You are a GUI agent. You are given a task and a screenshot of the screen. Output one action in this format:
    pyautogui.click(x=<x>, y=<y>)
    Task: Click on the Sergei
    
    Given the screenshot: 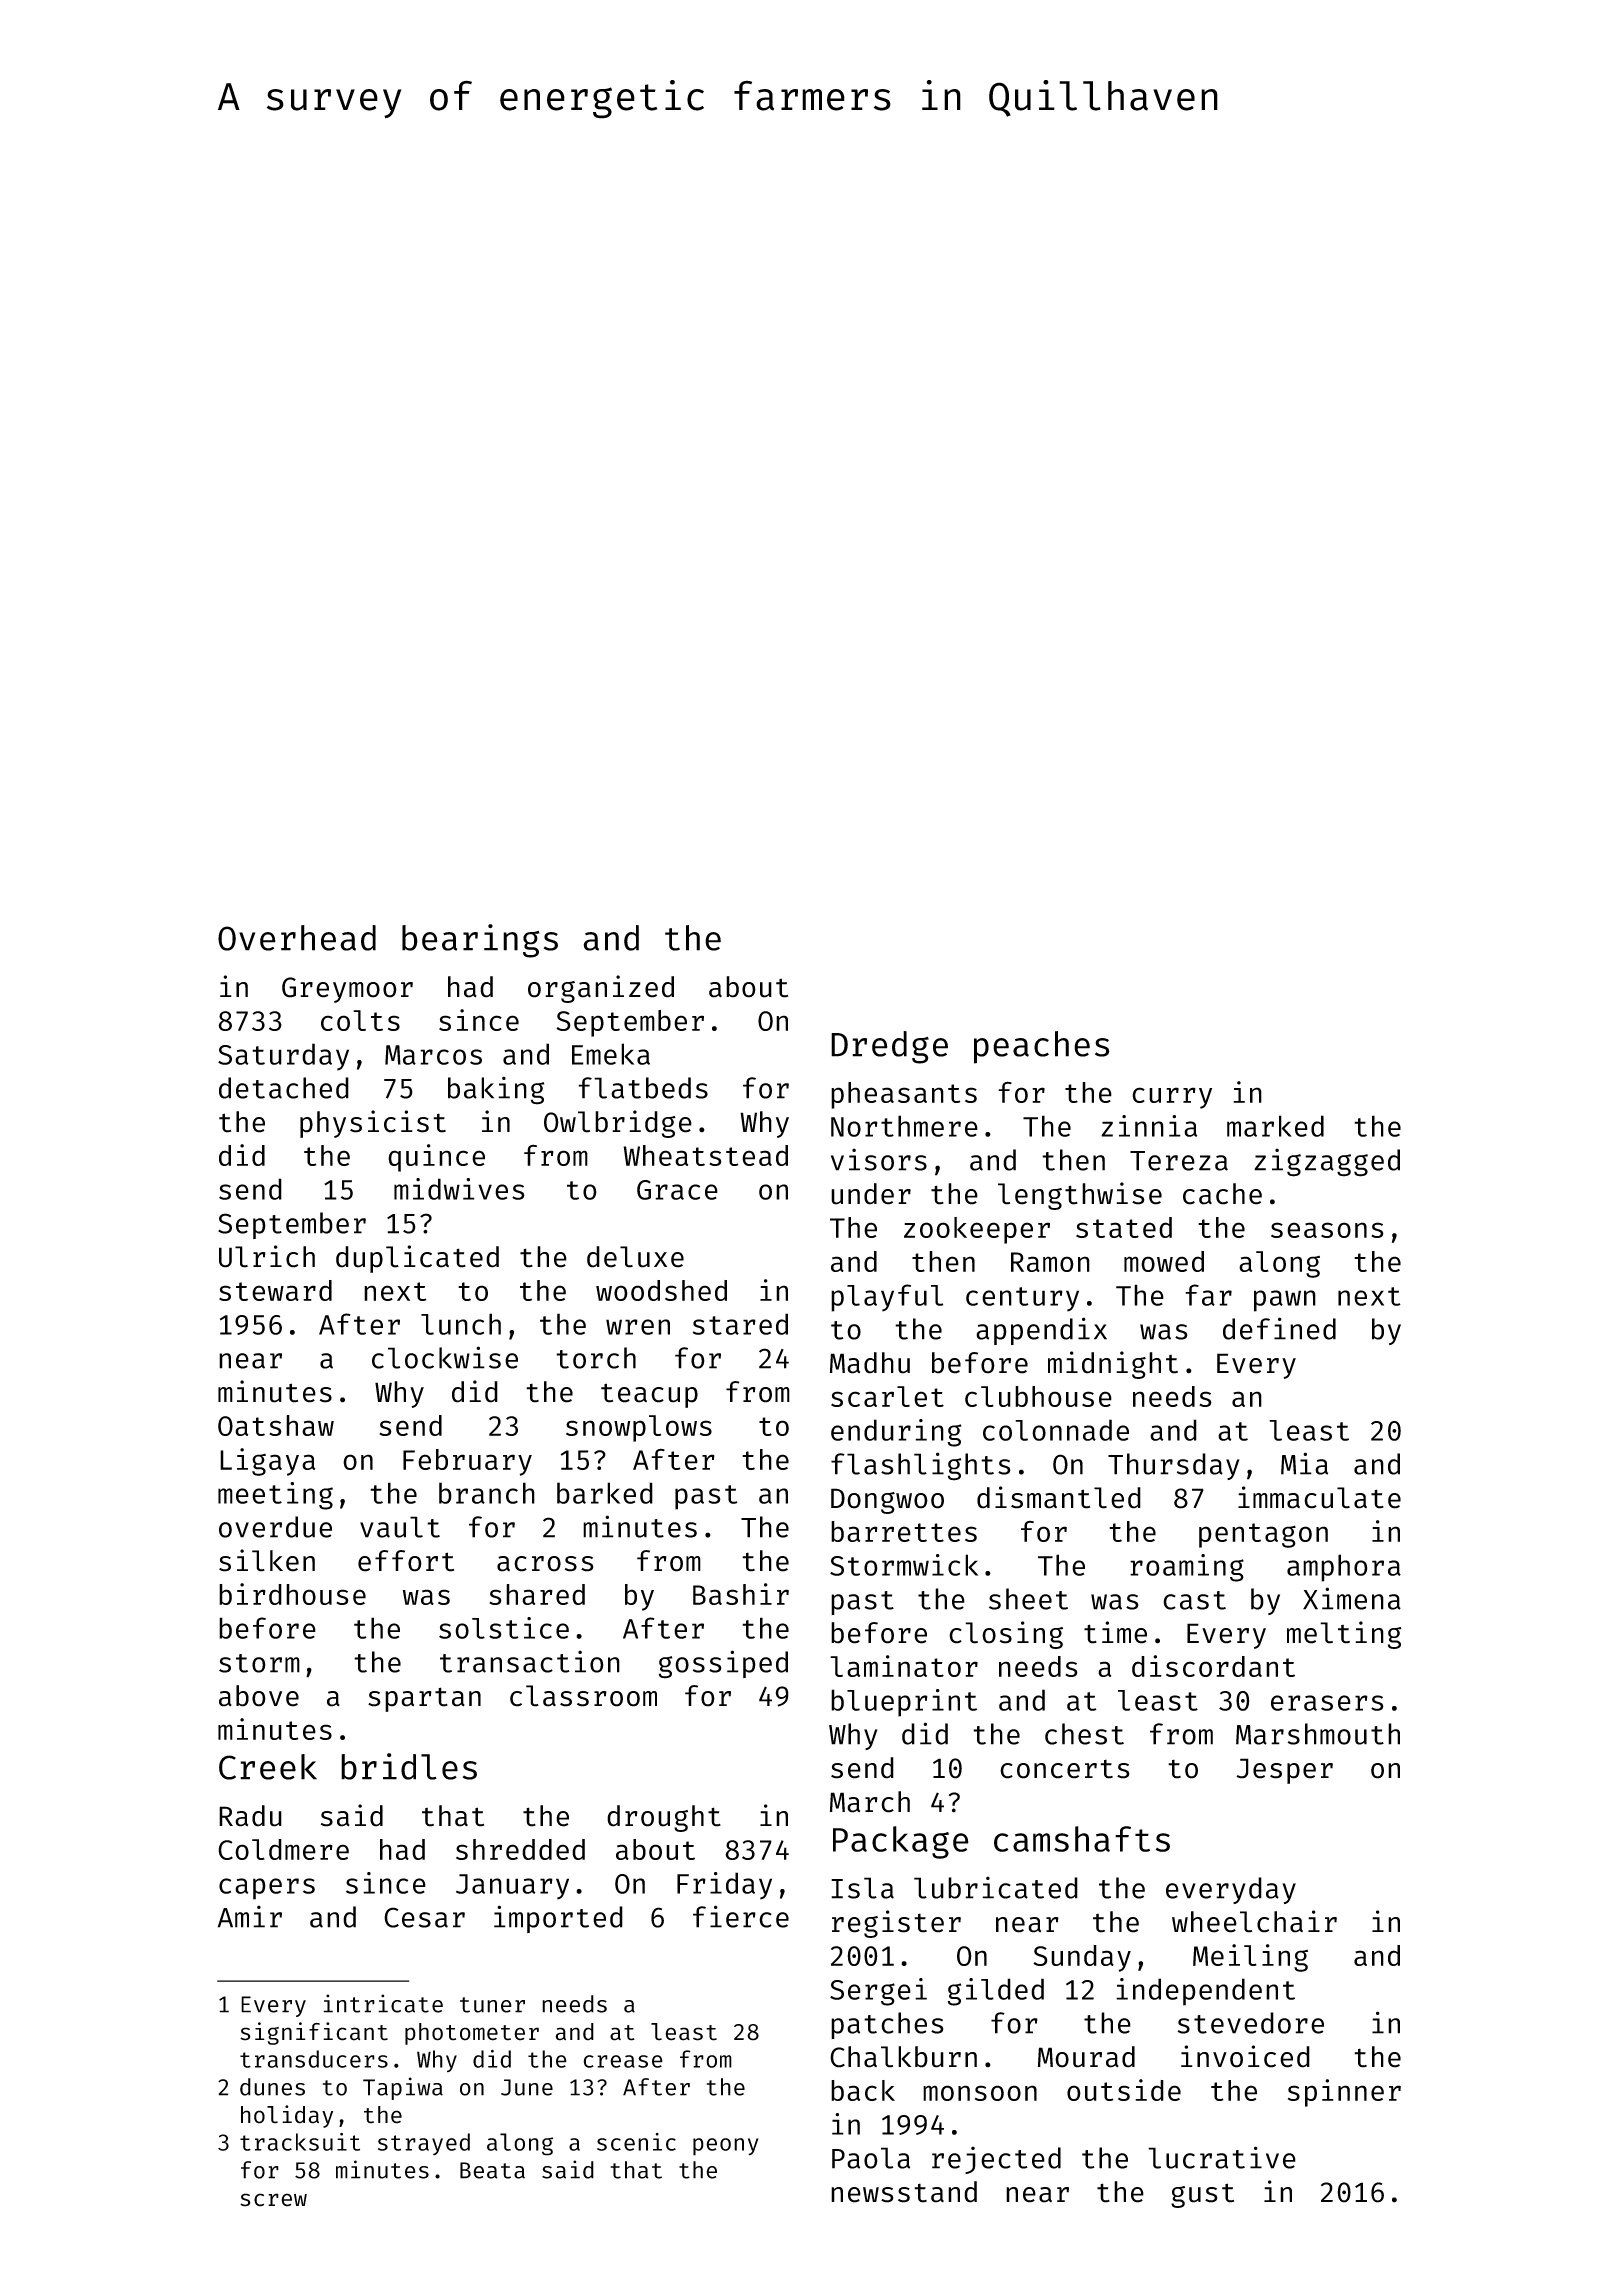 What is the action you would take?
    pyautogui.click(x=878, y=1992)
